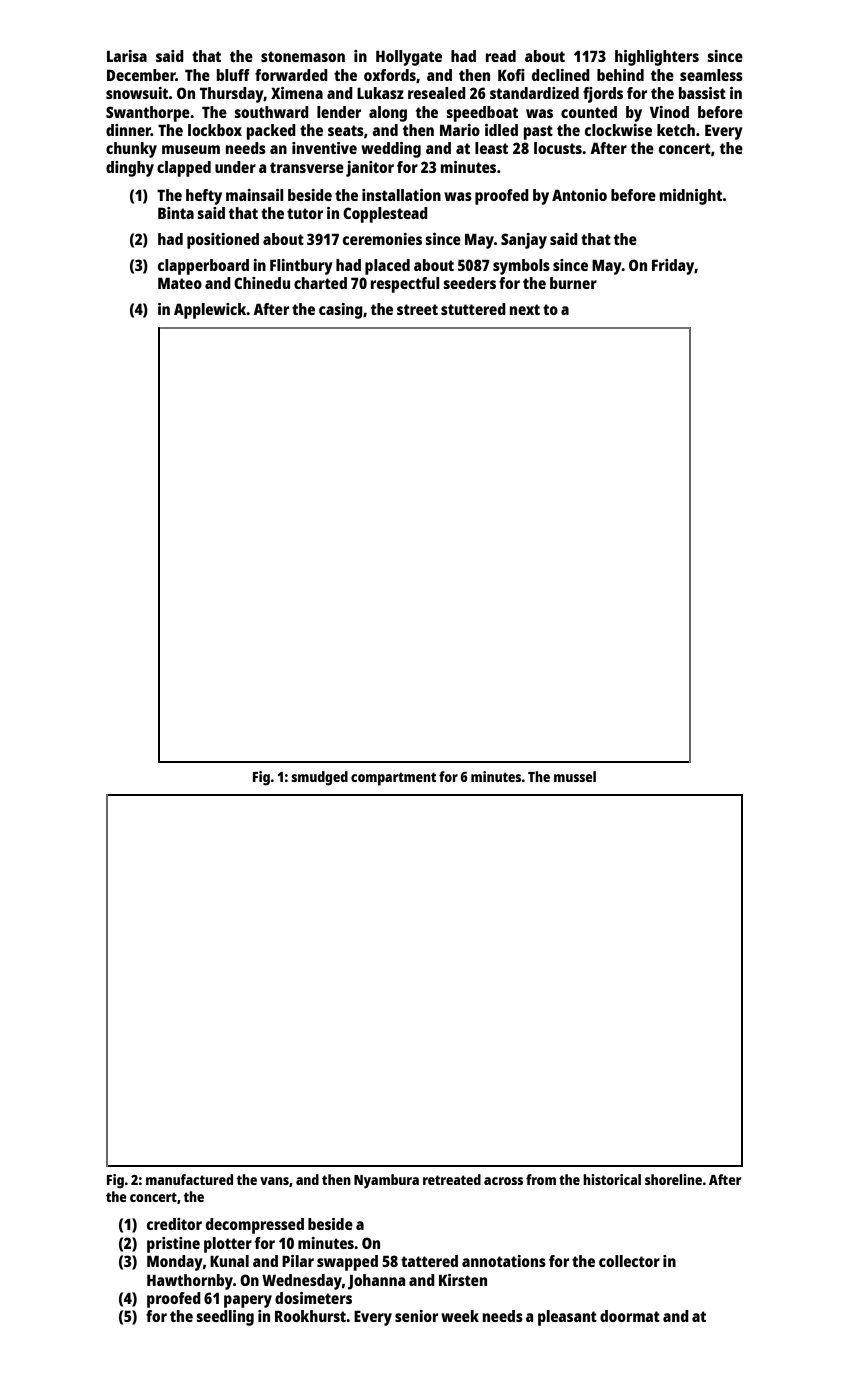  Describe the element at coordinates (319, 778) in the screenshot. I see `smudged` at that location.
